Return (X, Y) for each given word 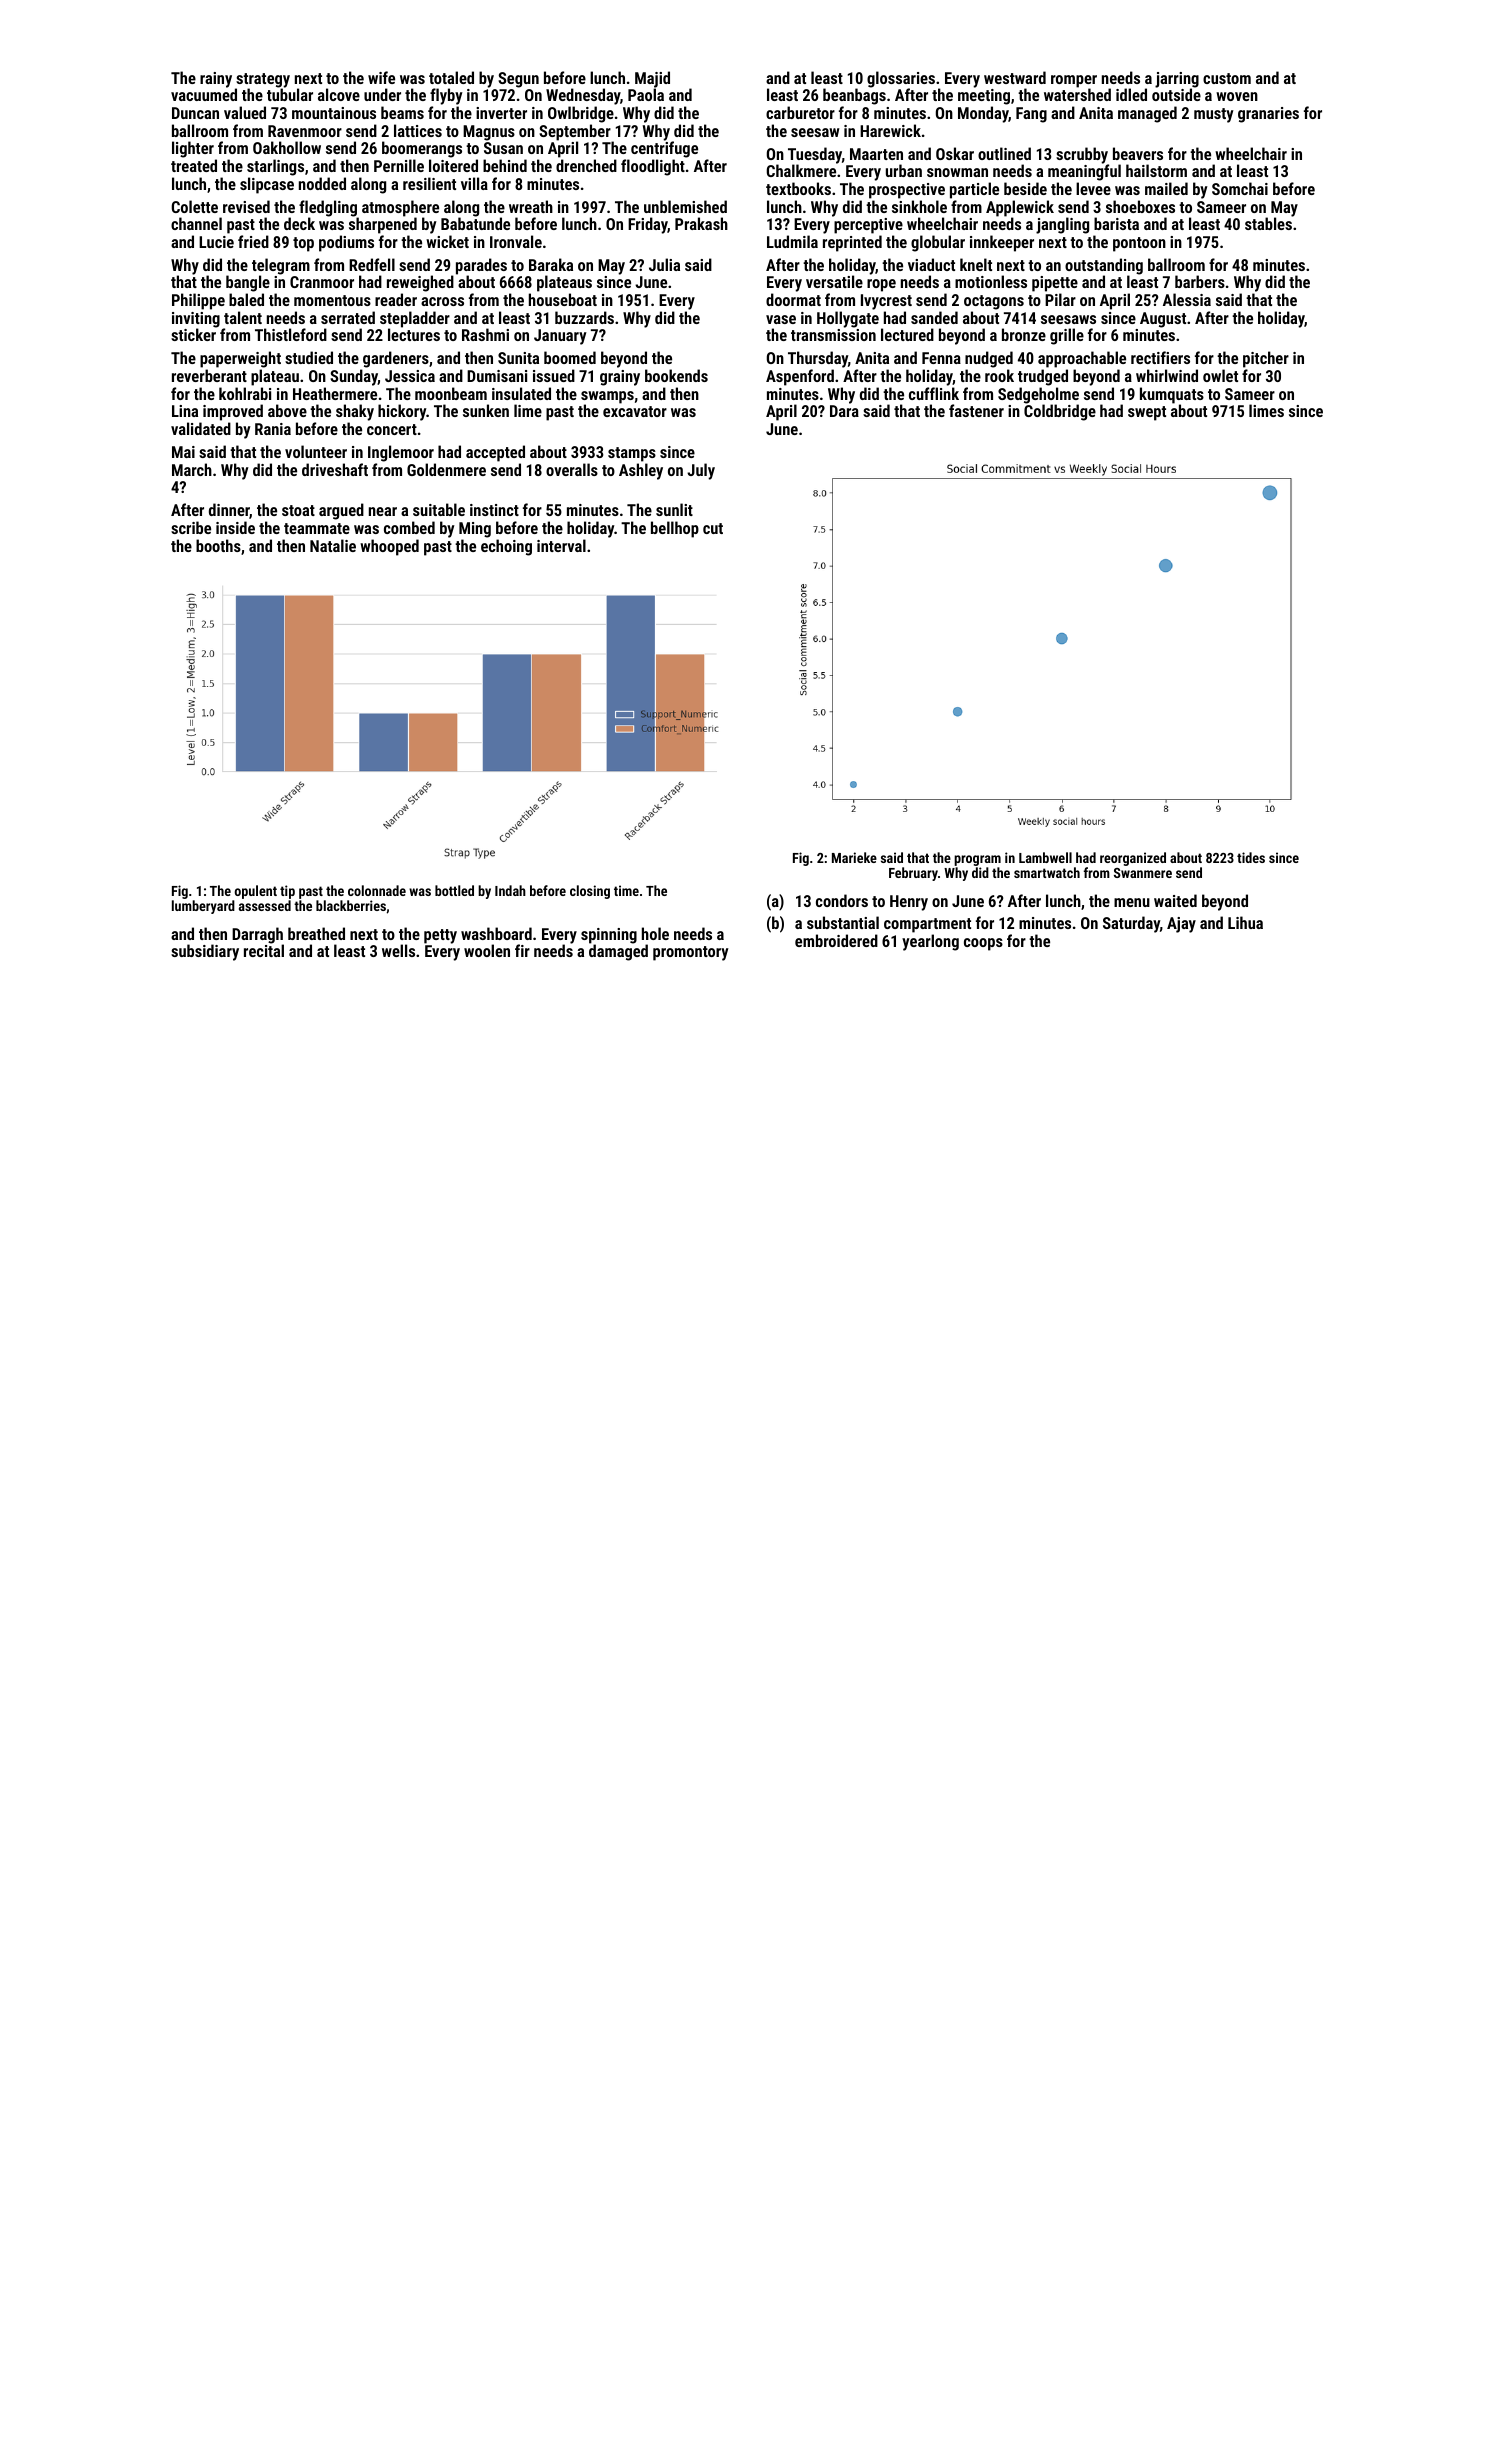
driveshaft (335, 469)
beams (402, 112)
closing (590, 892)
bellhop (675, 529)
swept (1147, 413)
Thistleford (291, 334)
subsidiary (205, 952)
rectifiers (1160, 357)
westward (1015, 77)
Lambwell (1045, 857)
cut (713, 528)
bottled (454, 890)
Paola (646, 95)
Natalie (333, 545)
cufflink (934, 393)
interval (561, 545)
